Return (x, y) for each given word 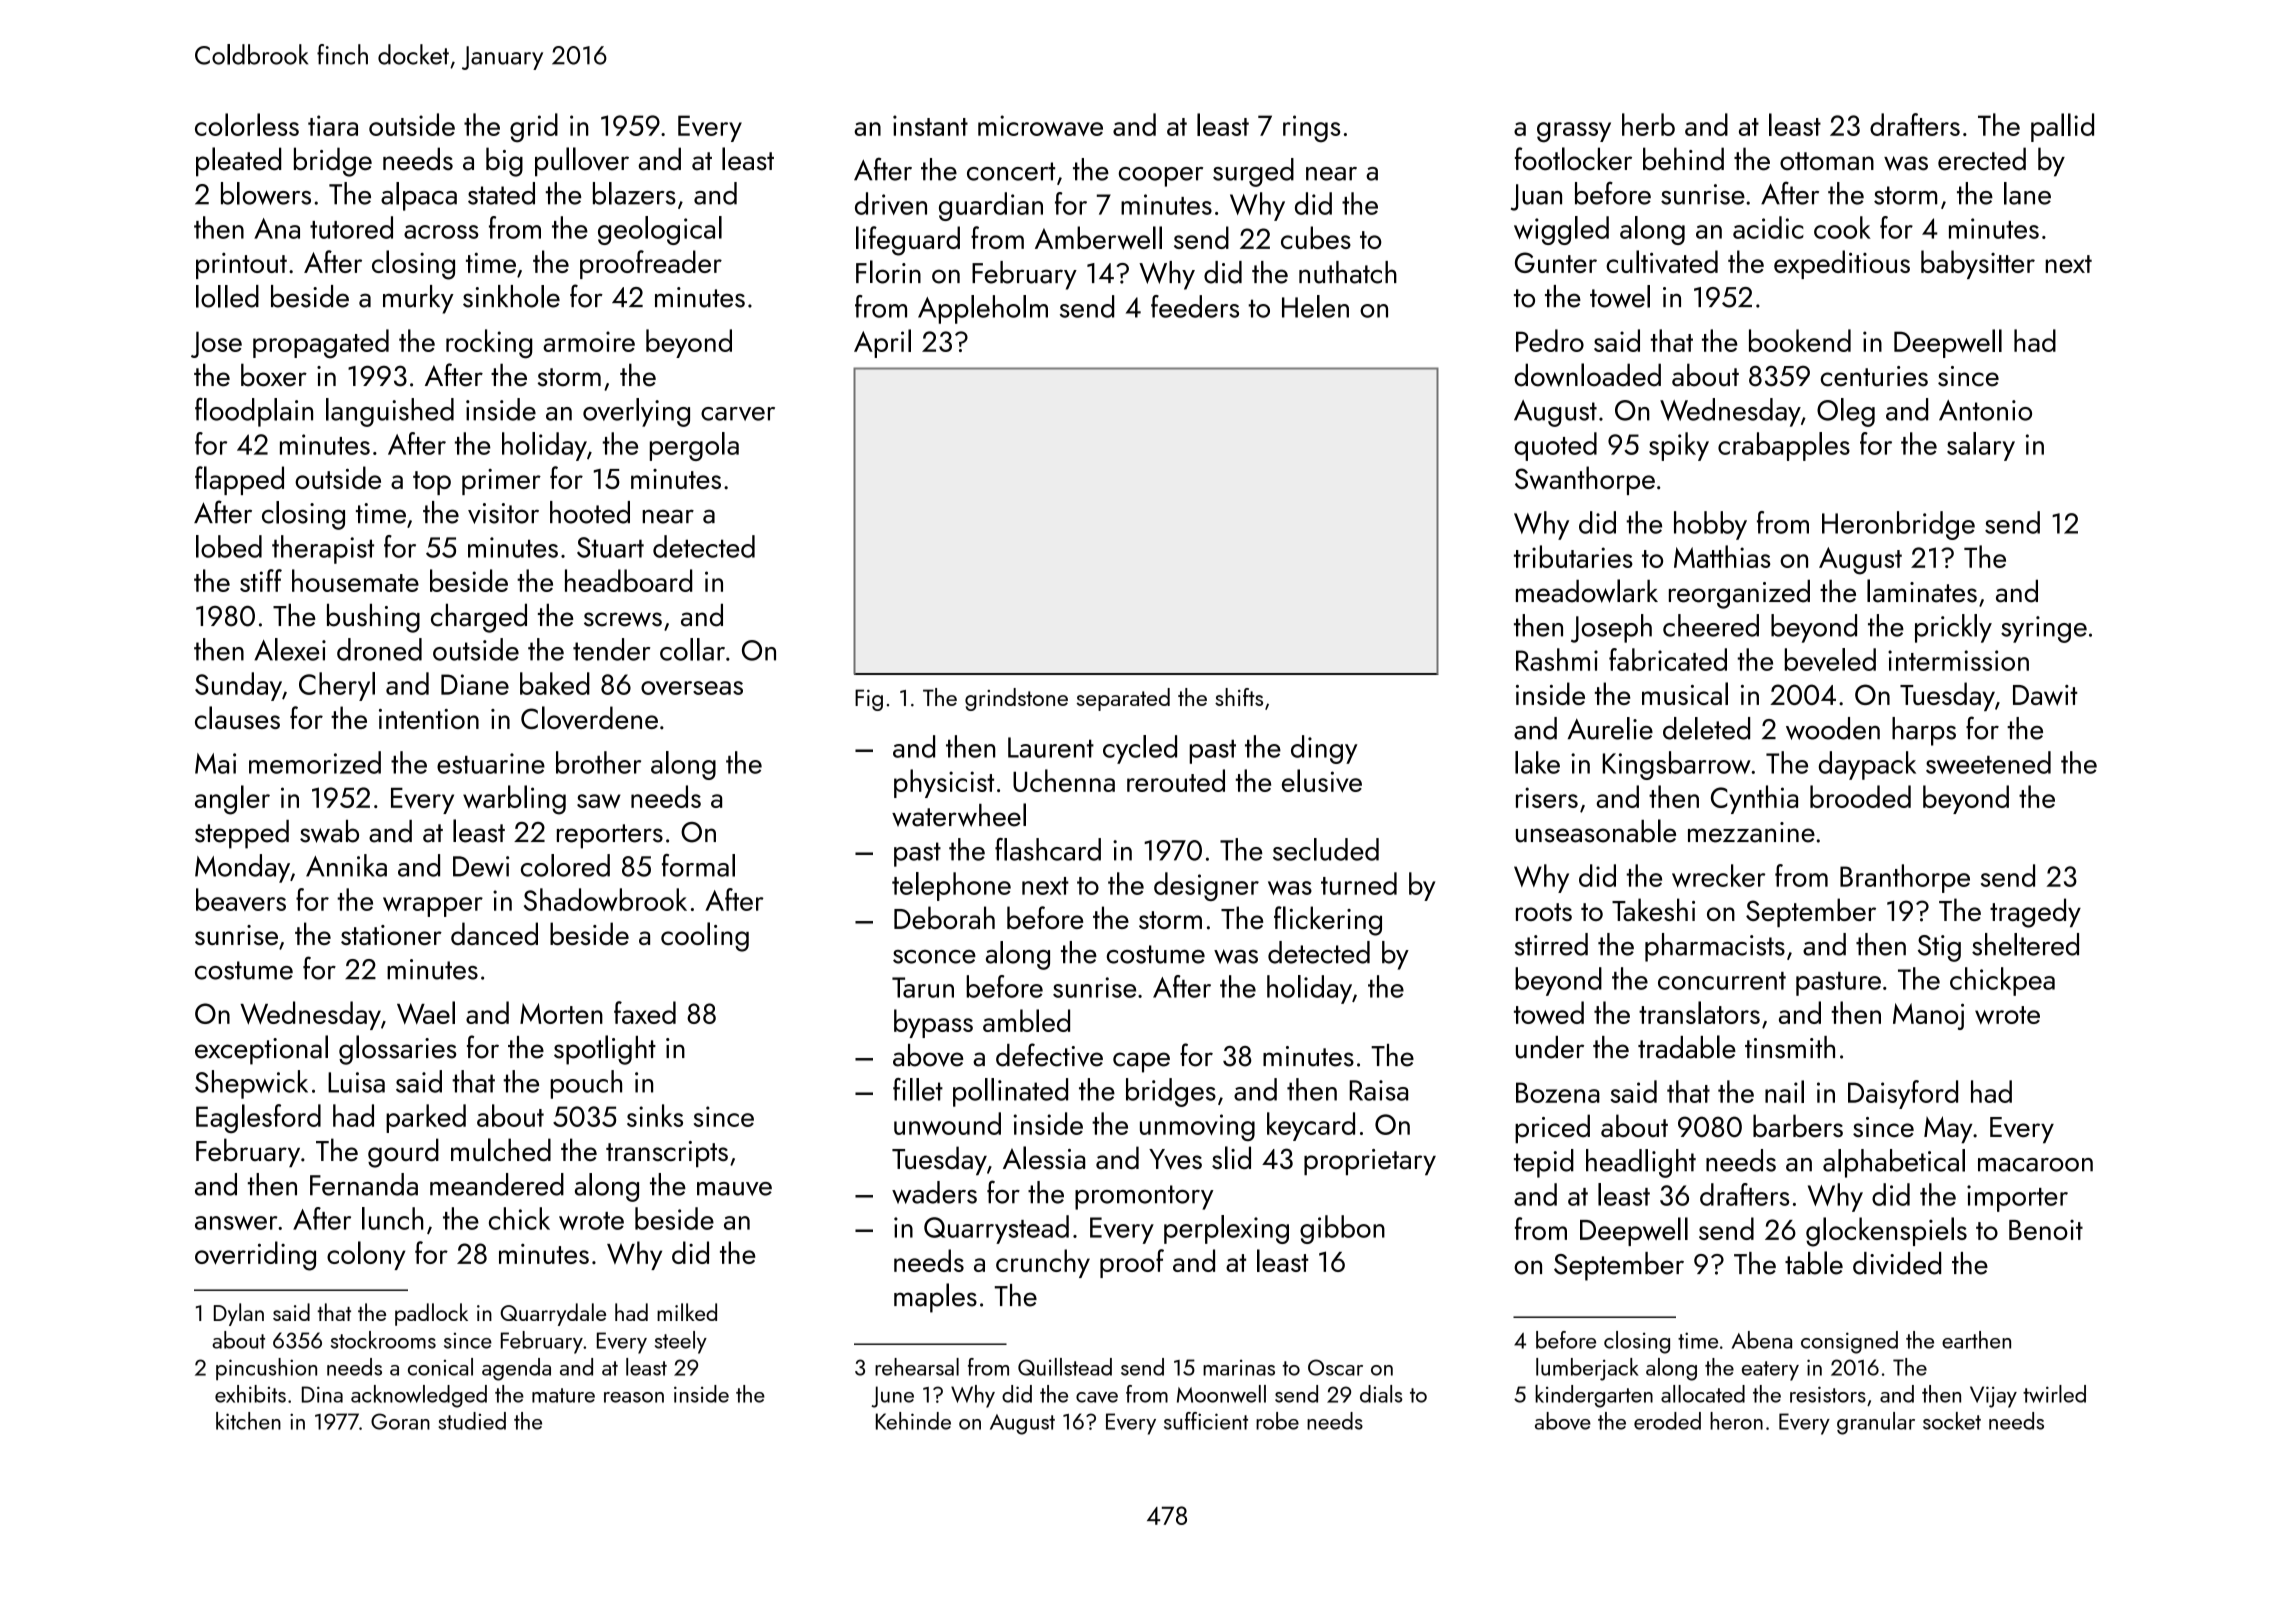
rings (1311, 129)
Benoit (2046, 1230)
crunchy (1043, 1263)
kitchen (248, 1421)
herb (1648, 124)
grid (534, 128)
